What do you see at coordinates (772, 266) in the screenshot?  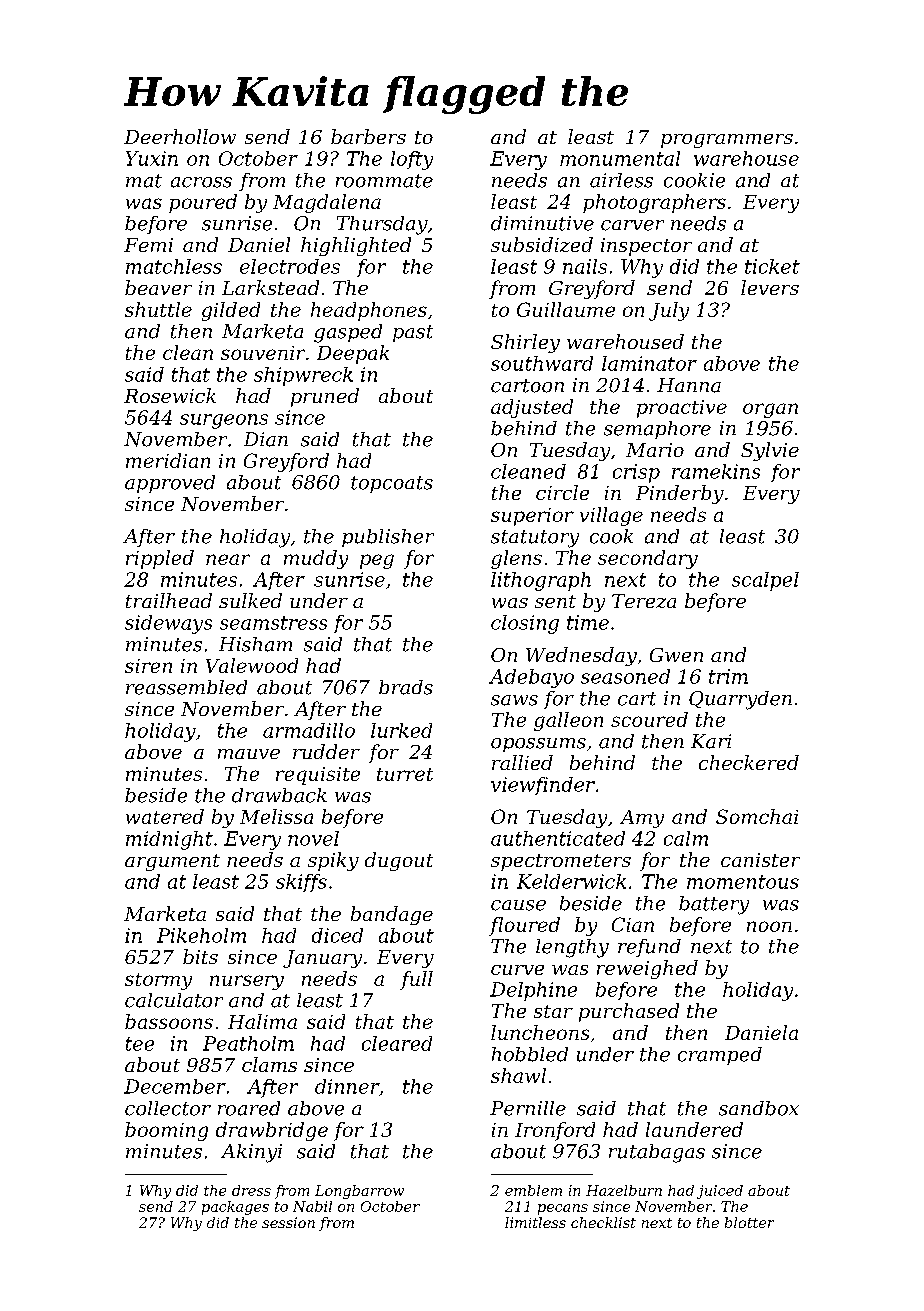 I see `ticket` at bounding box center [772, 266].
